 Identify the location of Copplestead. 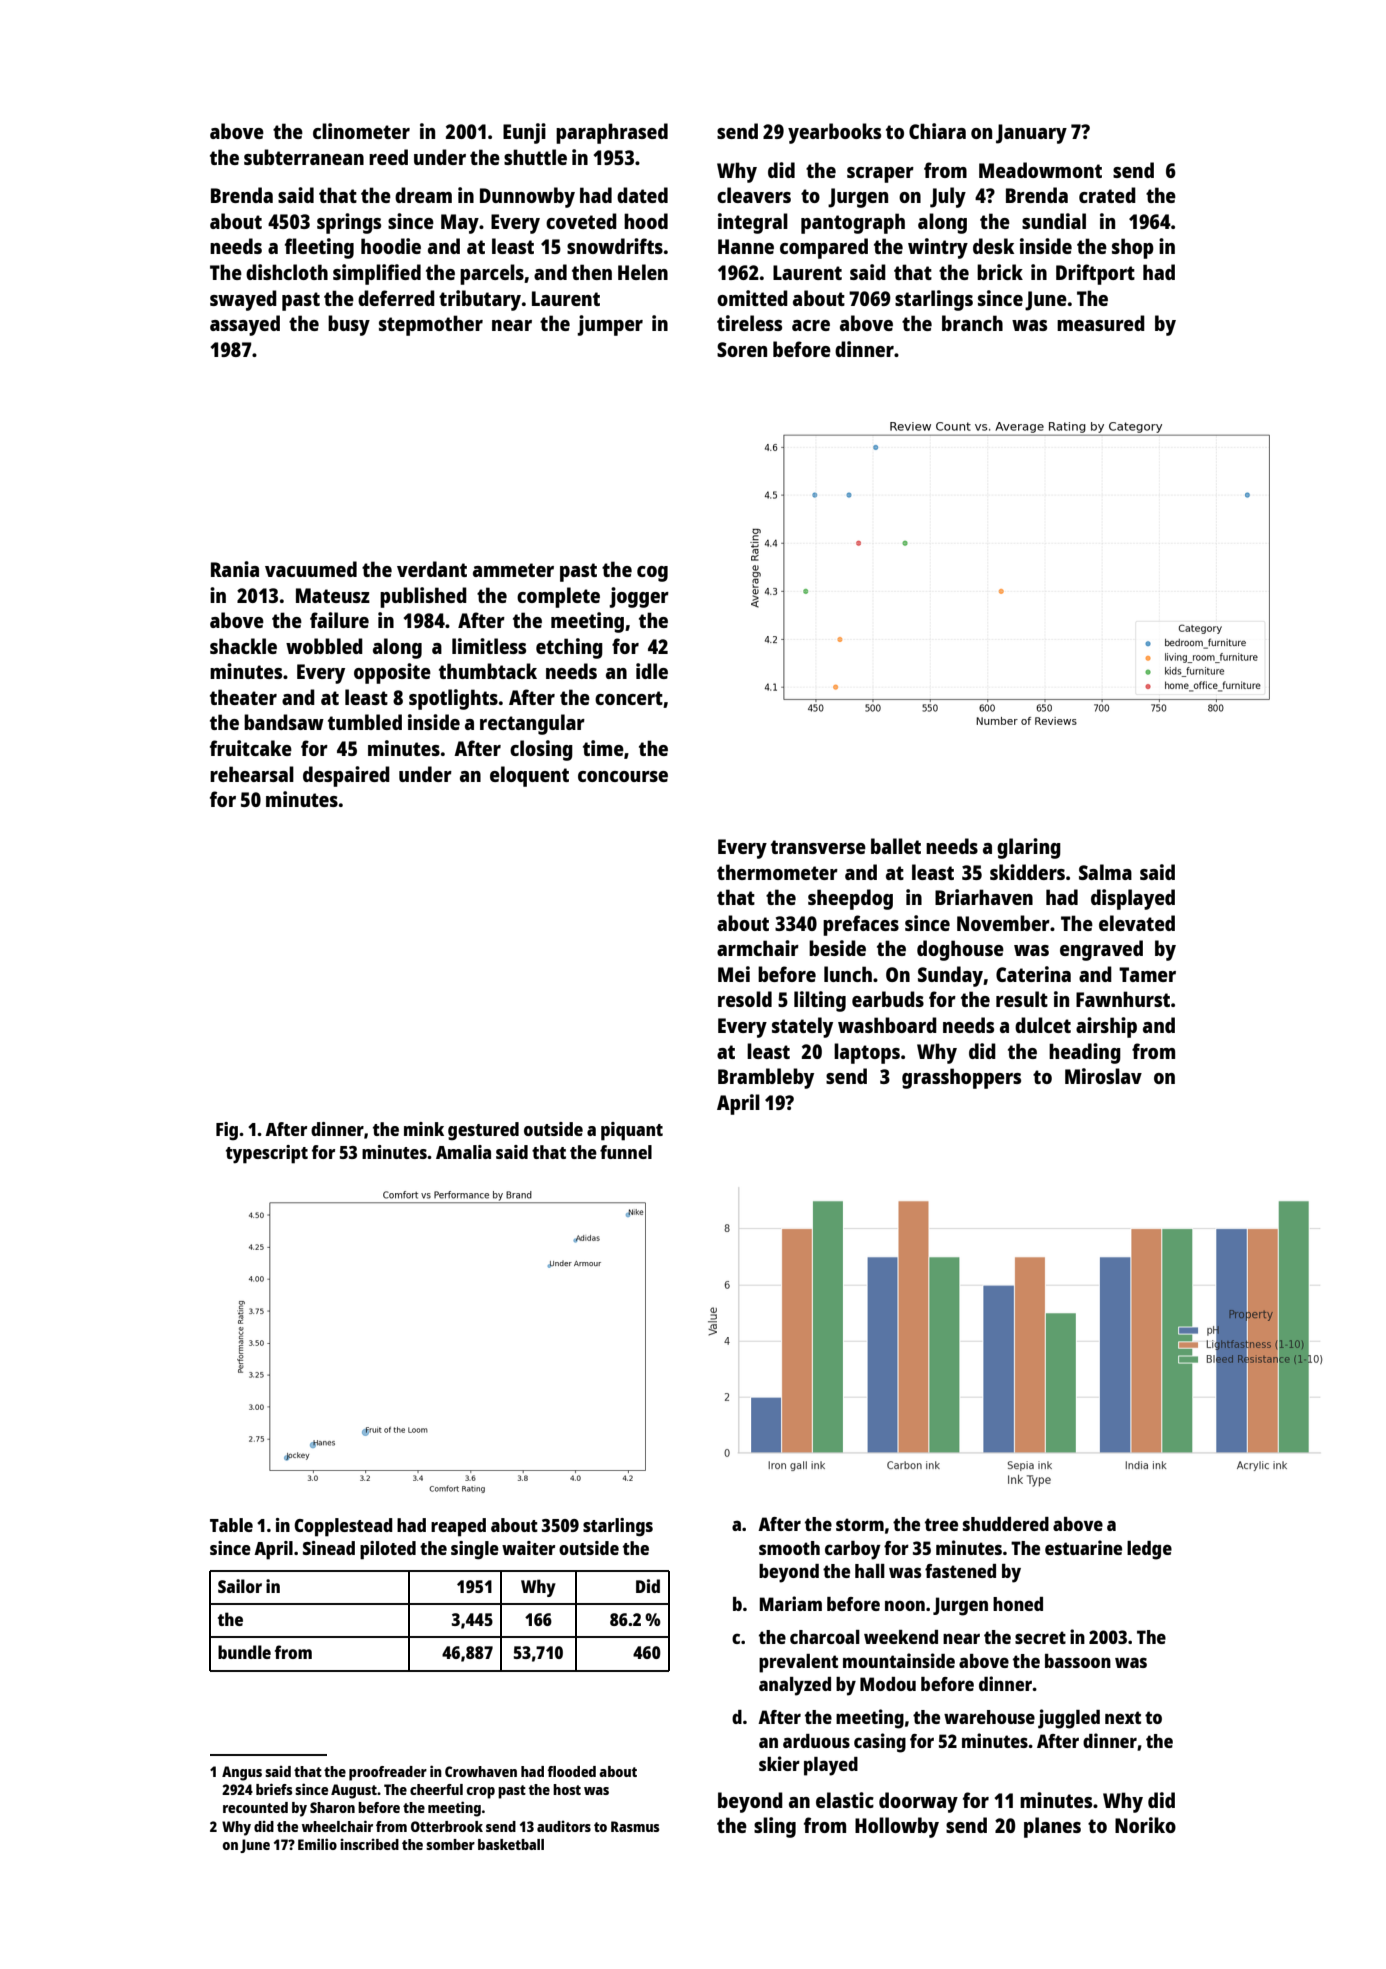
(343, 1527).
